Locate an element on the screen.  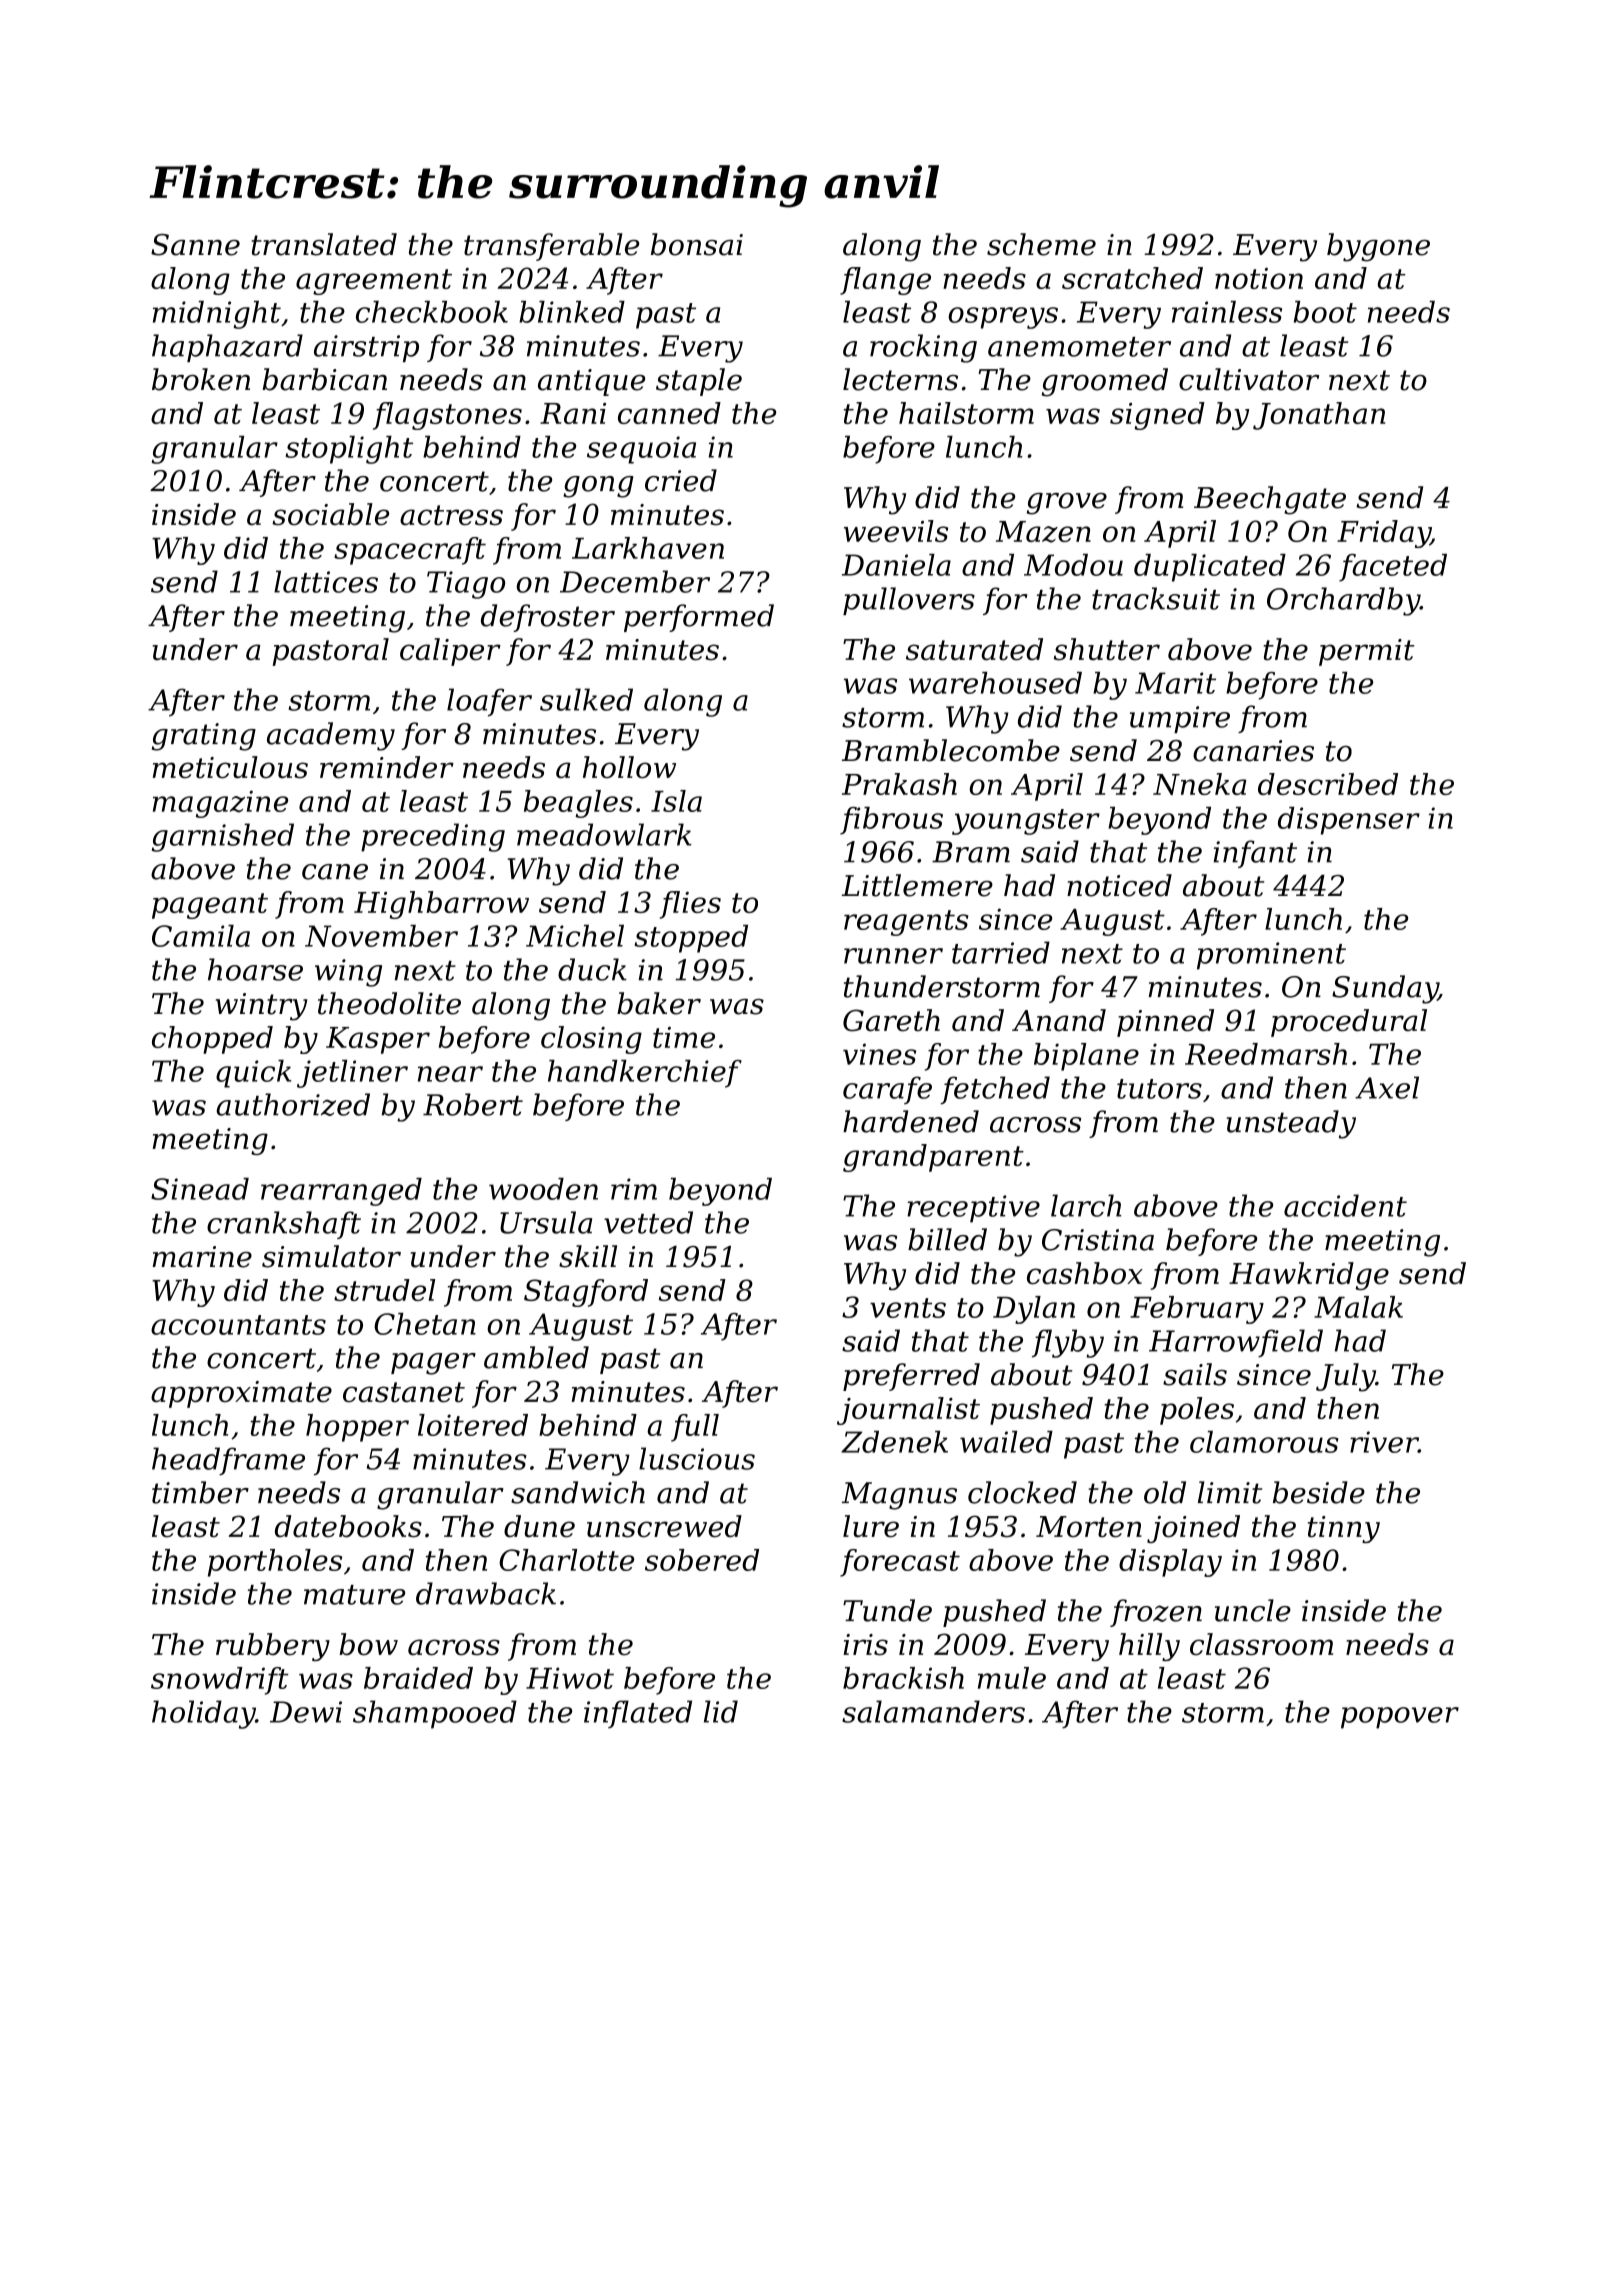
canaries is located at coordinates (1253, 751).
